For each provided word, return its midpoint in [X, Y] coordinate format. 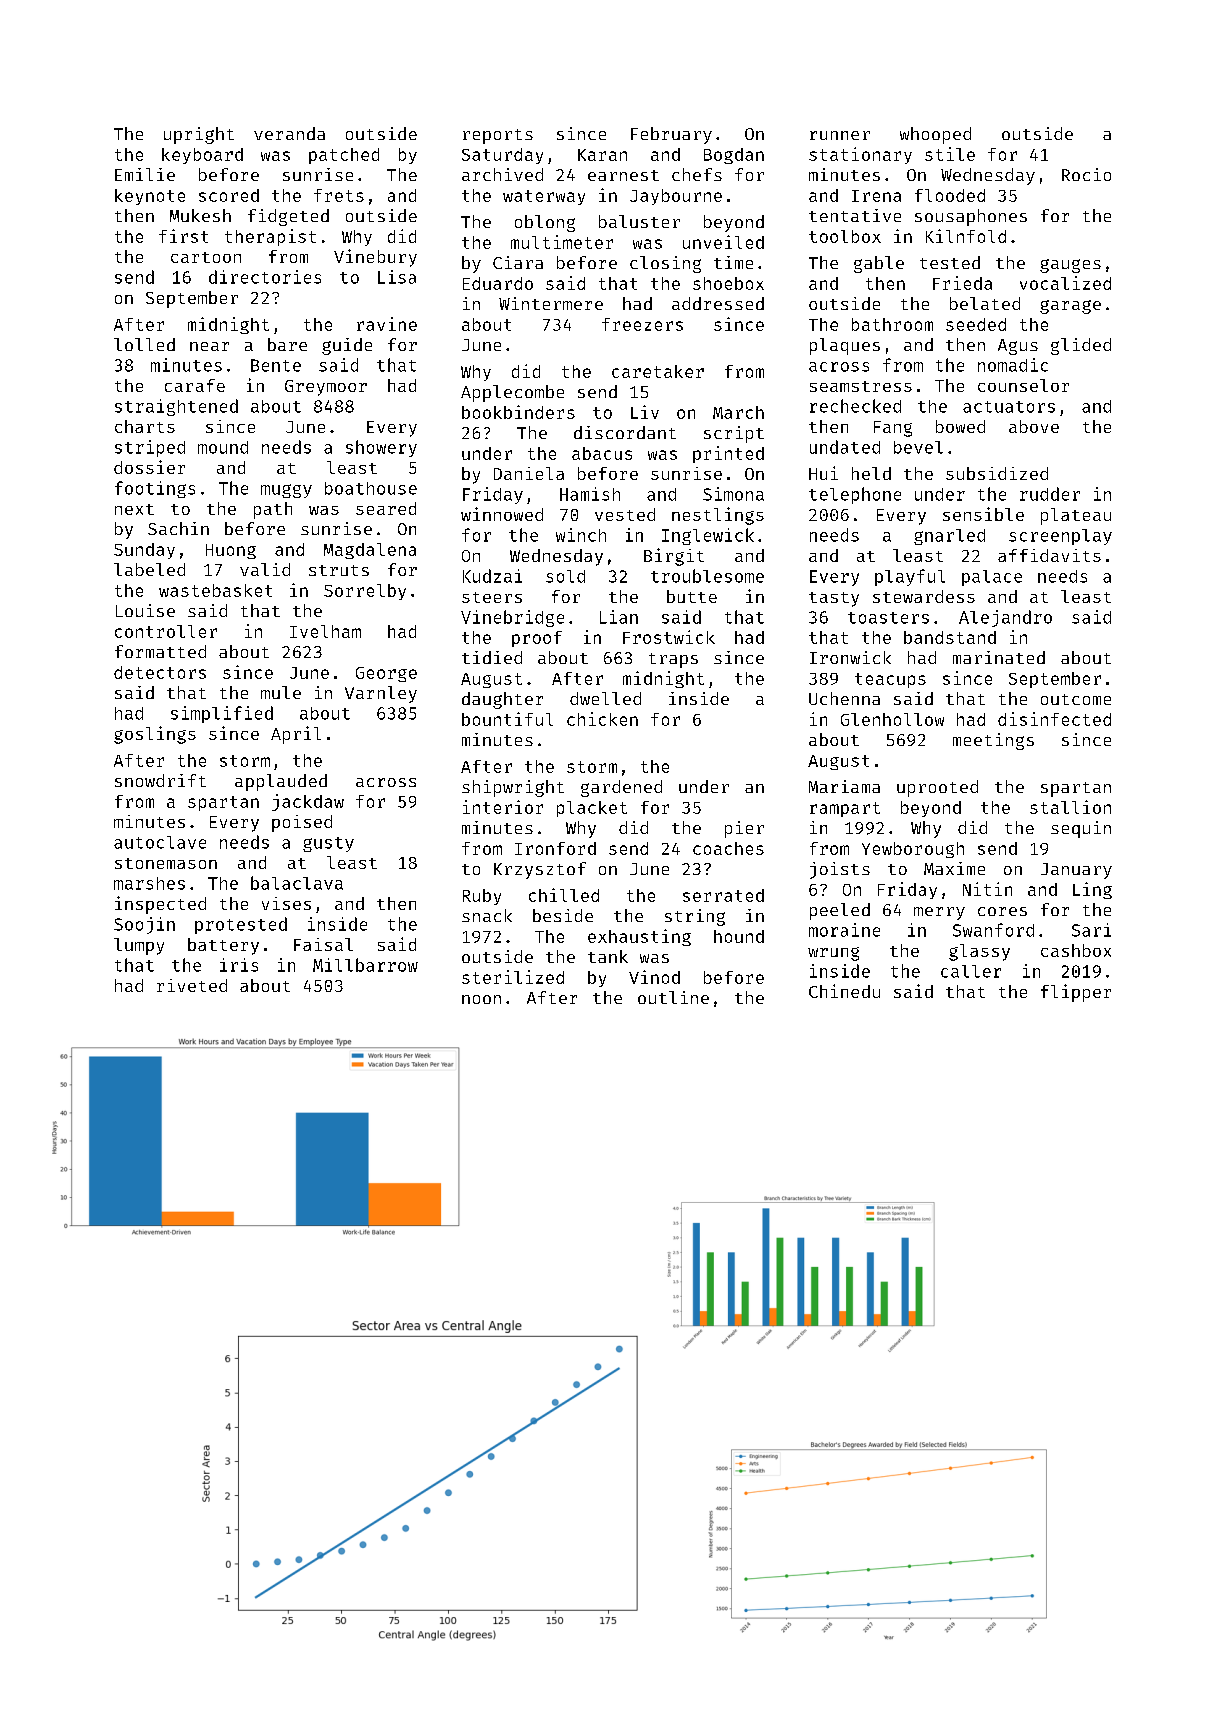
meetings [993, 741]
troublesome [707, 576]
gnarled [949, 537]
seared [386, 508]
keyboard [202, 156]
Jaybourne [676, 197]
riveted [192, 985]
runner [840, 135]
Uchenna [844, 698]
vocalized [1065, 283]
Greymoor [326, 388]
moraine [844, 930]
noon [481, 999]
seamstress [861, 386]
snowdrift [160, 780]
